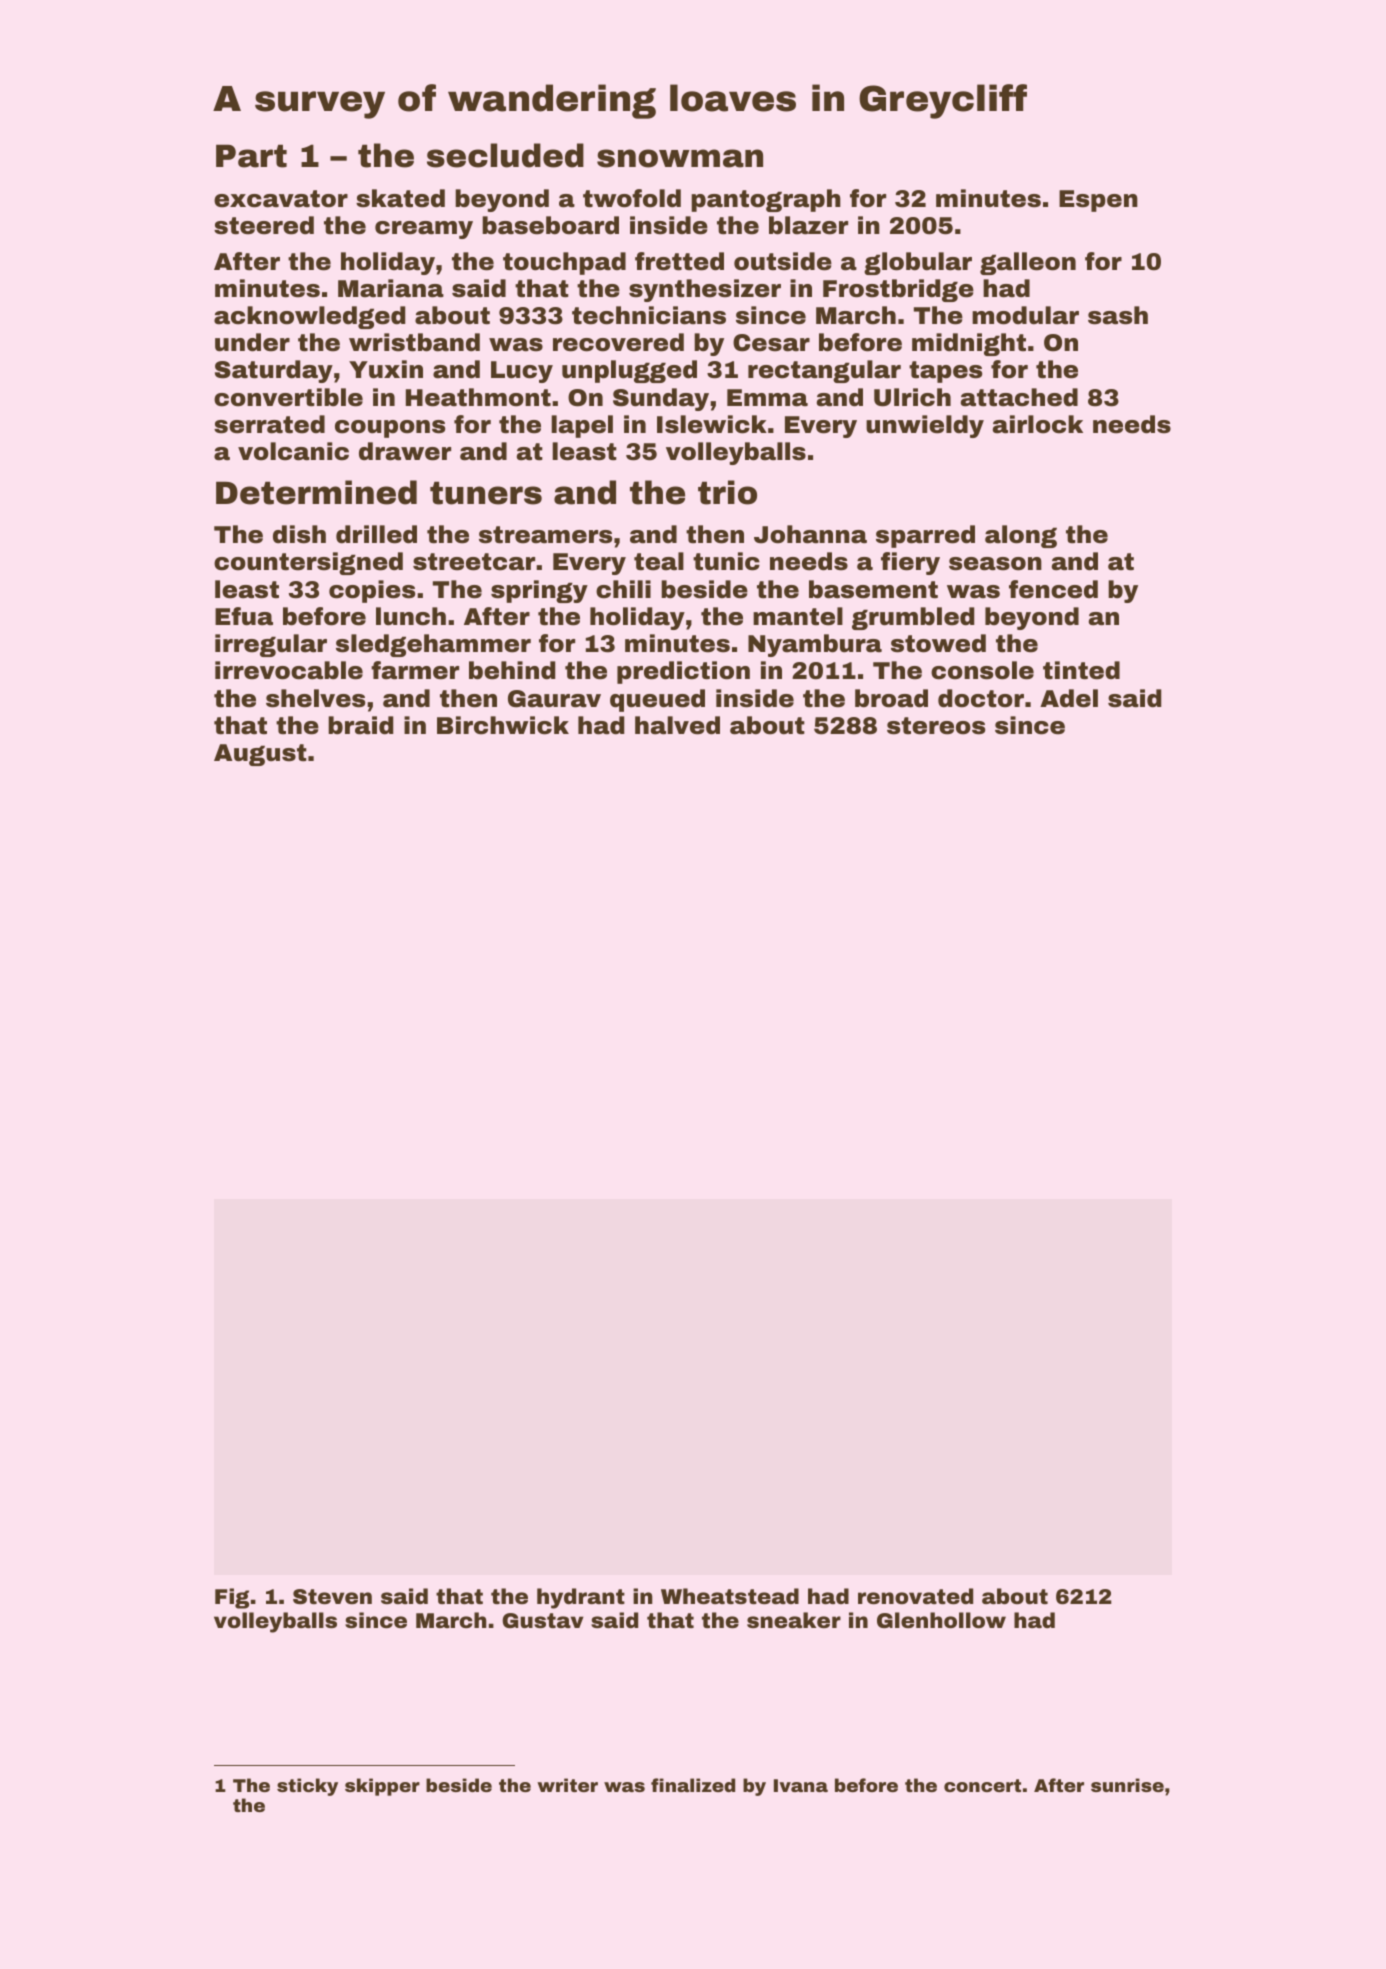  Describe the element at coordinates (677, 725) in the page. I see `halved` at that location.
